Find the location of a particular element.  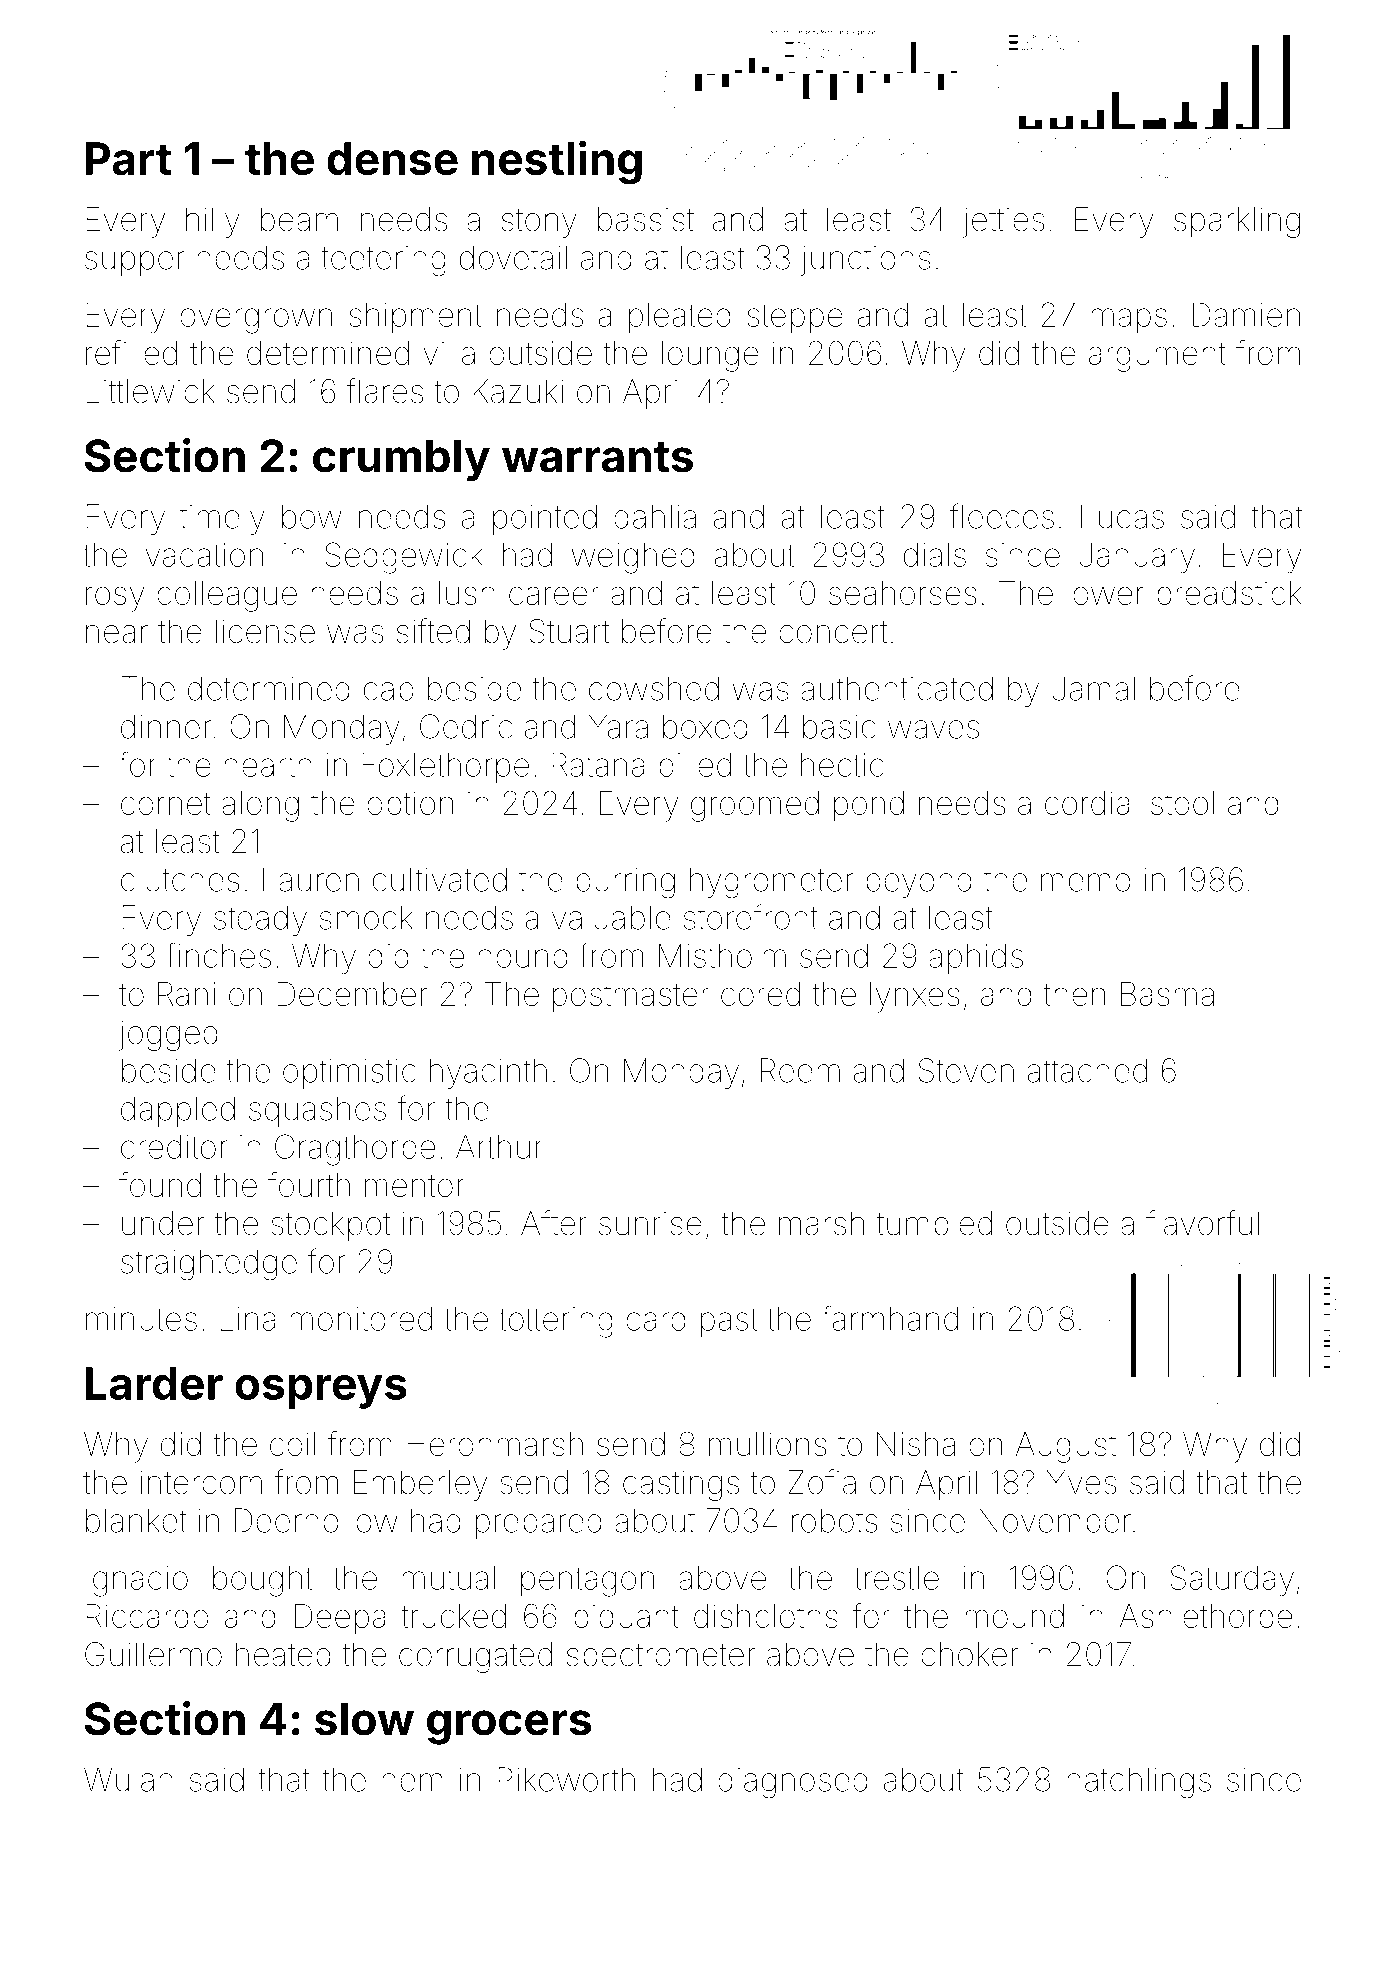

tumbled is located at coordinates (934, 1223).
